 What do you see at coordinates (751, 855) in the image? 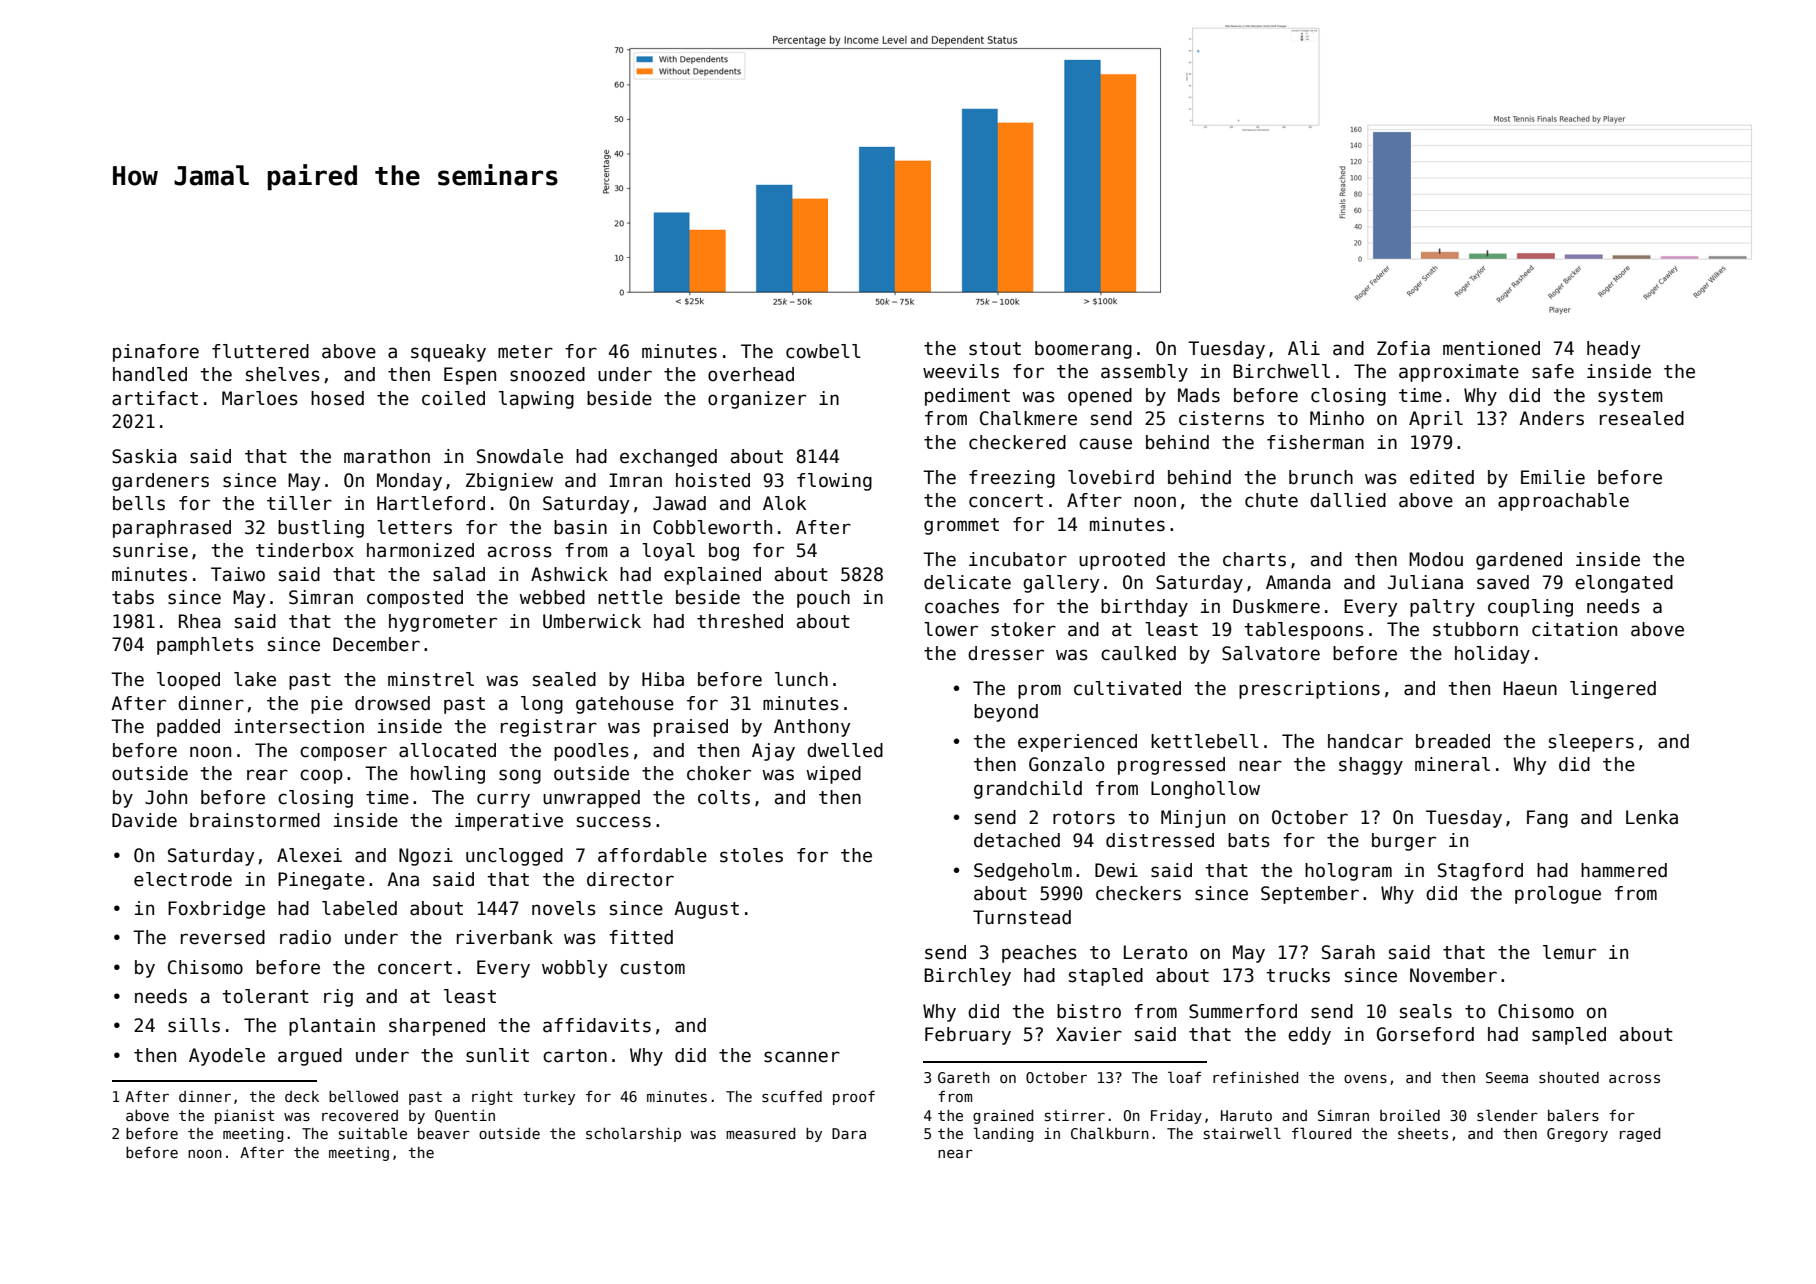
I see `stoles` at bounding box center [751, 855].
